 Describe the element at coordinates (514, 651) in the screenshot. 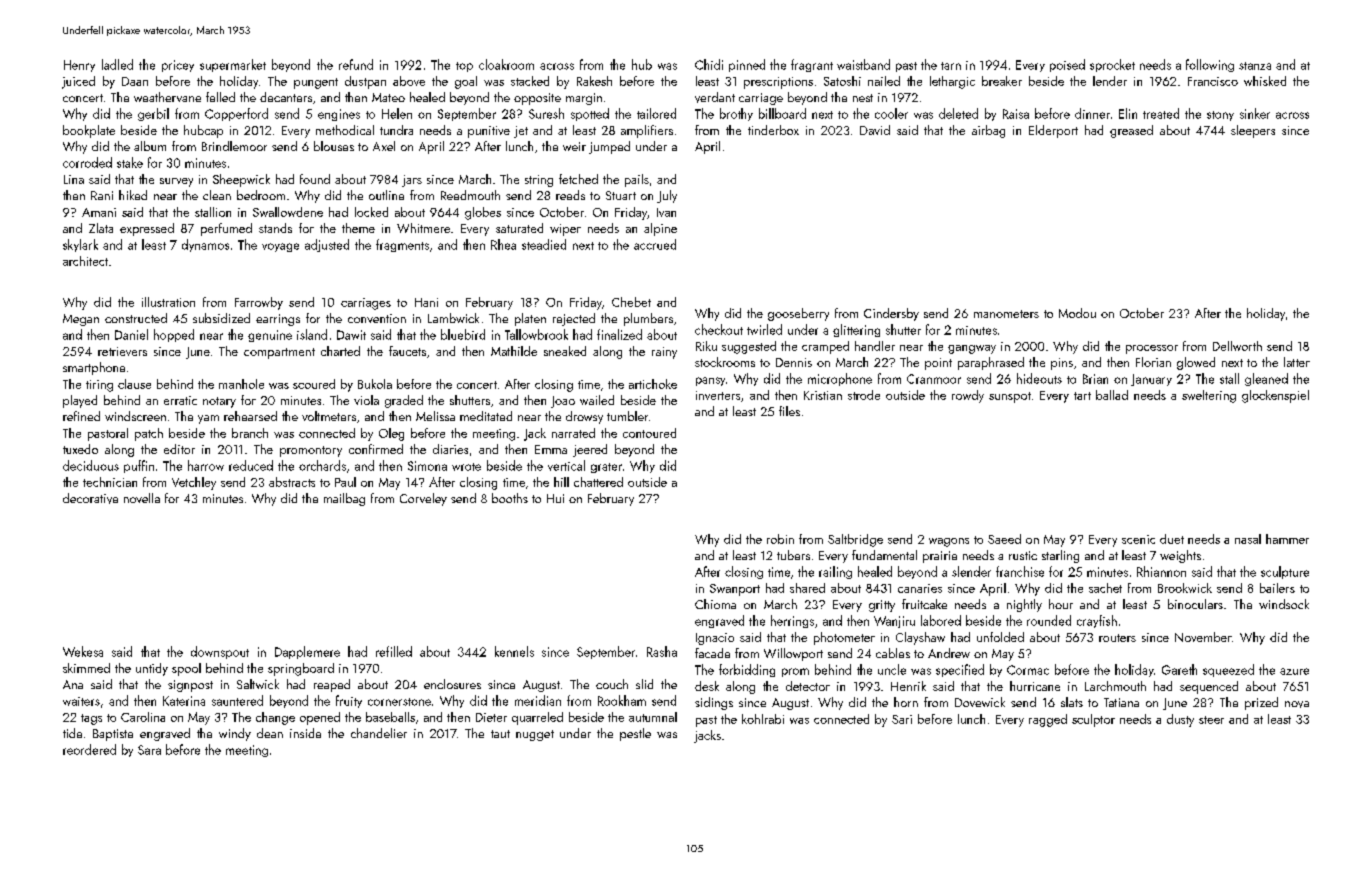

I see `kennels` at that location.
